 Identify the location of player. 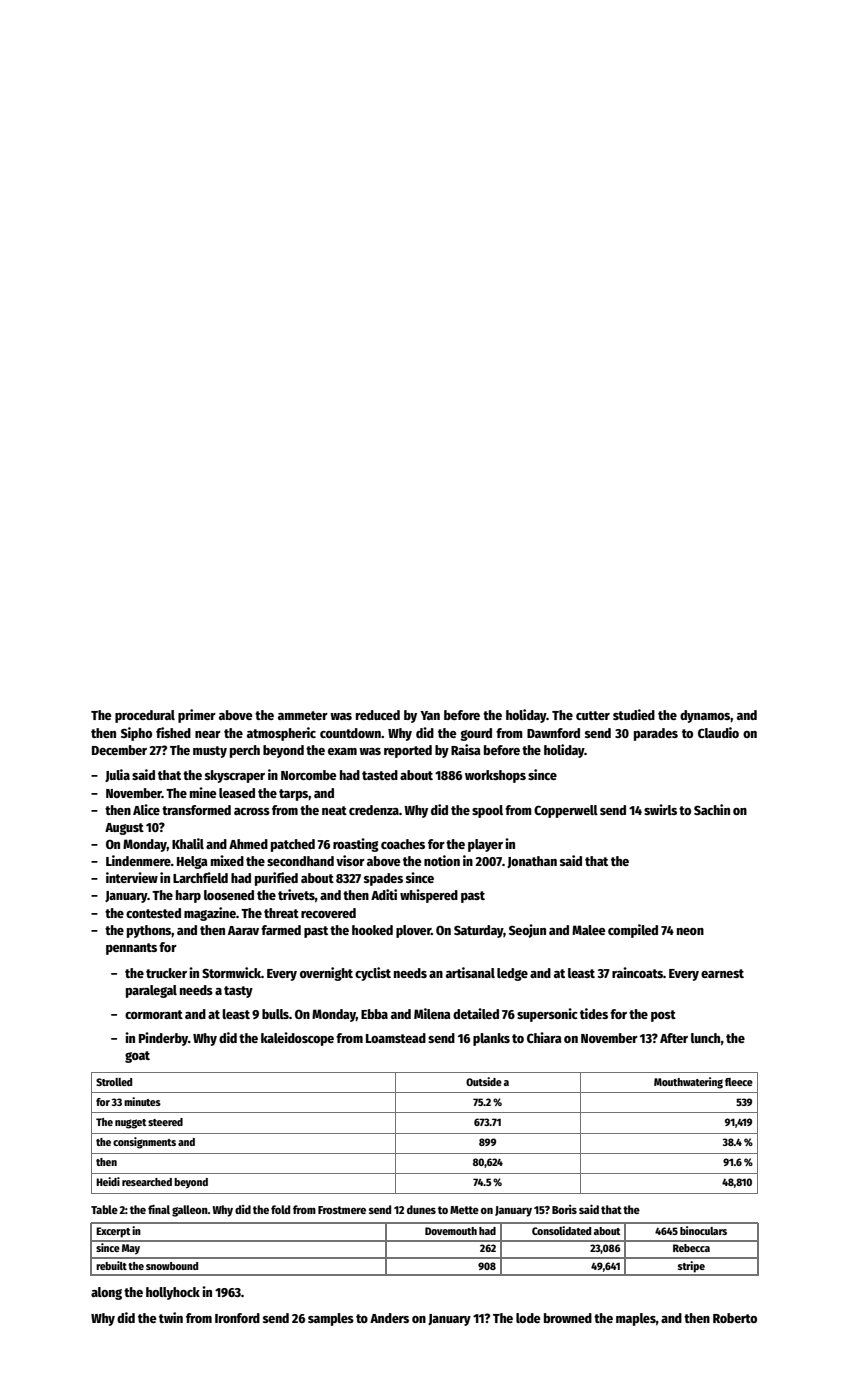
(485, 845).
